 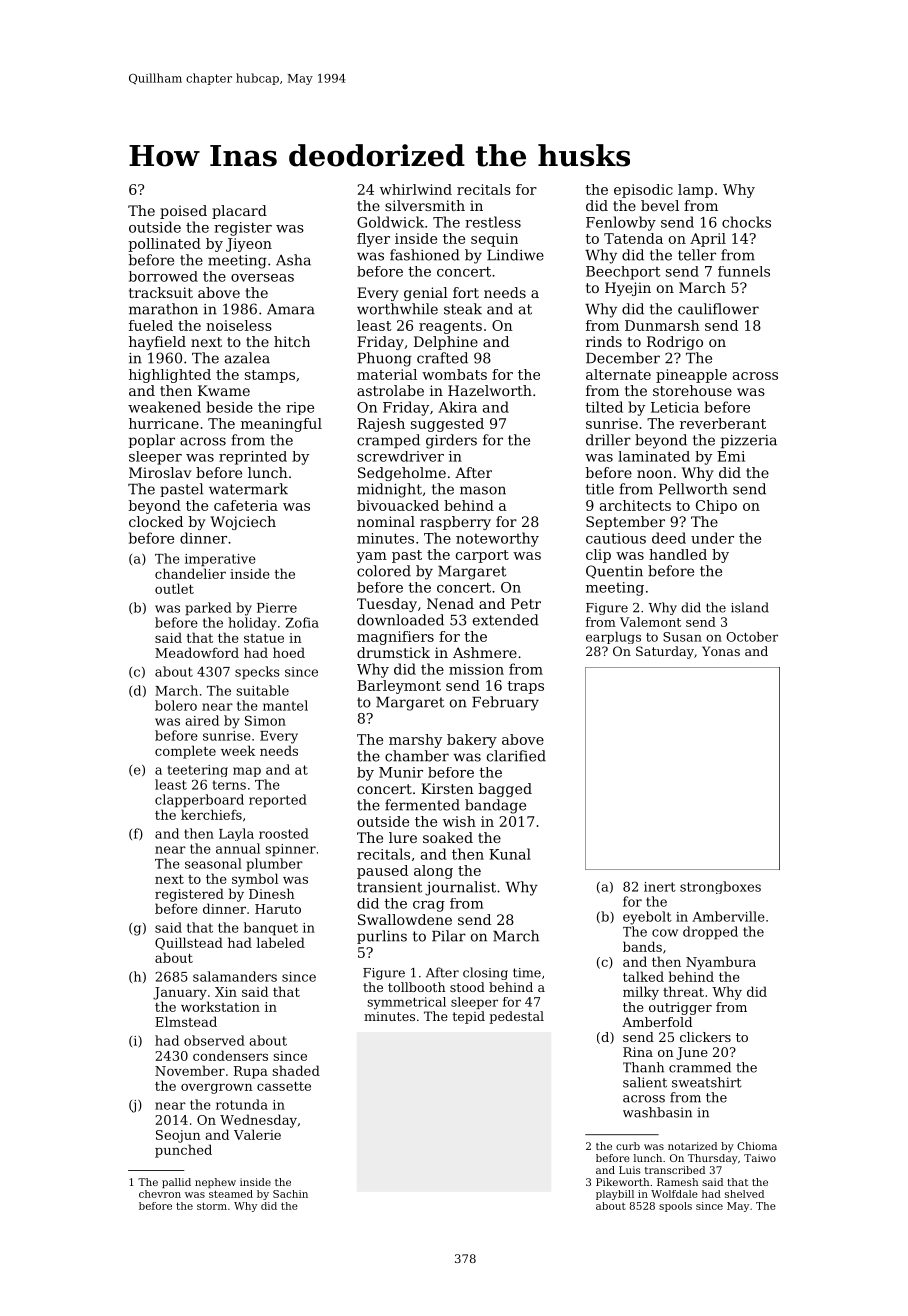 I want to click on episodic, so click(x=643, y=191).
